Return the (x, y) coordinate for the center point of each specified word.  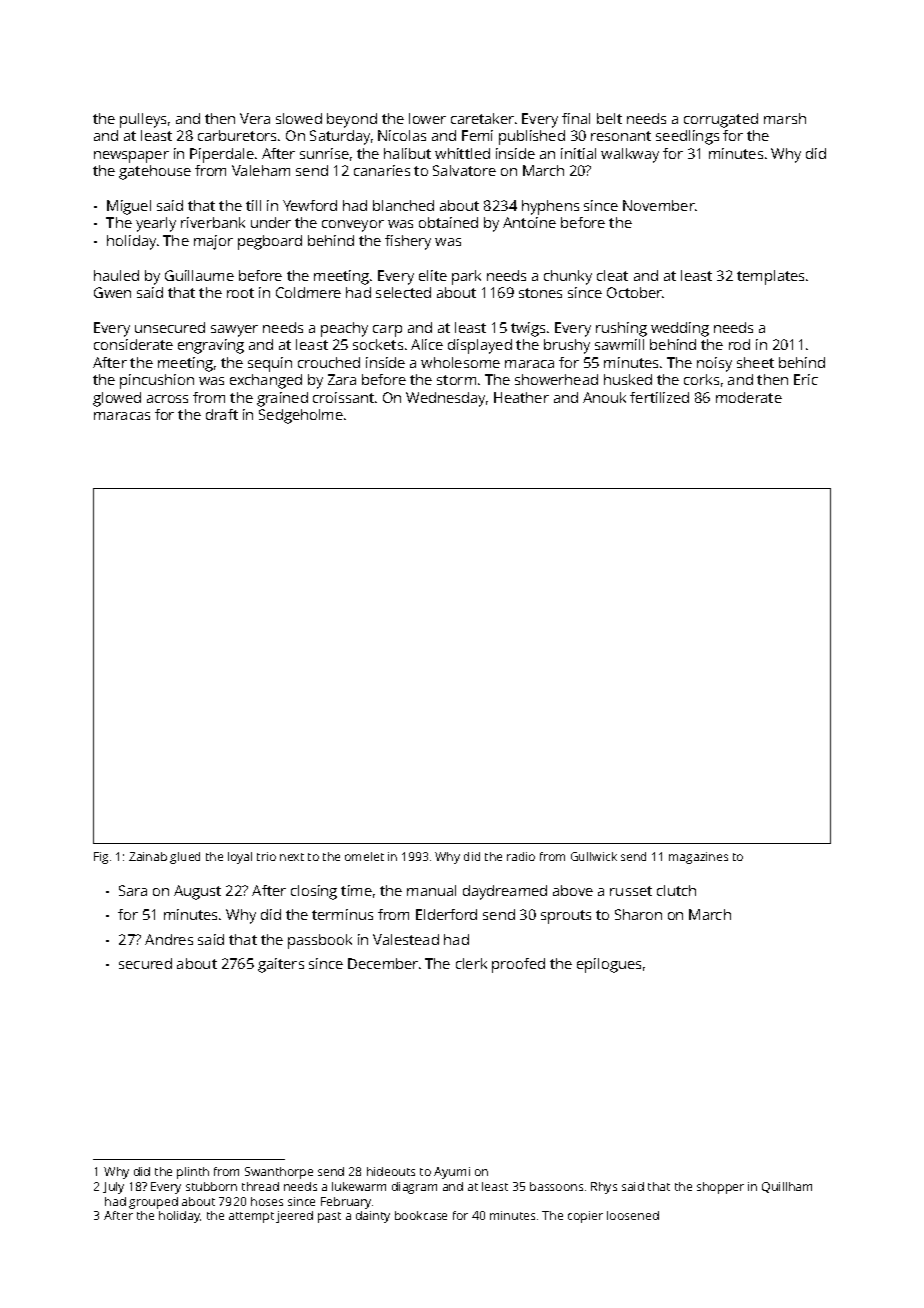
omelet (364, 856)
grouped (153, 1203)
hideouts (391, 1171)
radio (521, 856)
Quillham (787, 1187)
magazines (698, 858)
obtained (448, 222)
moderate (749, 397)
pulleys (143, 120)
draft (222, 414)
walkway (630, 155)
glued (185, 858)
